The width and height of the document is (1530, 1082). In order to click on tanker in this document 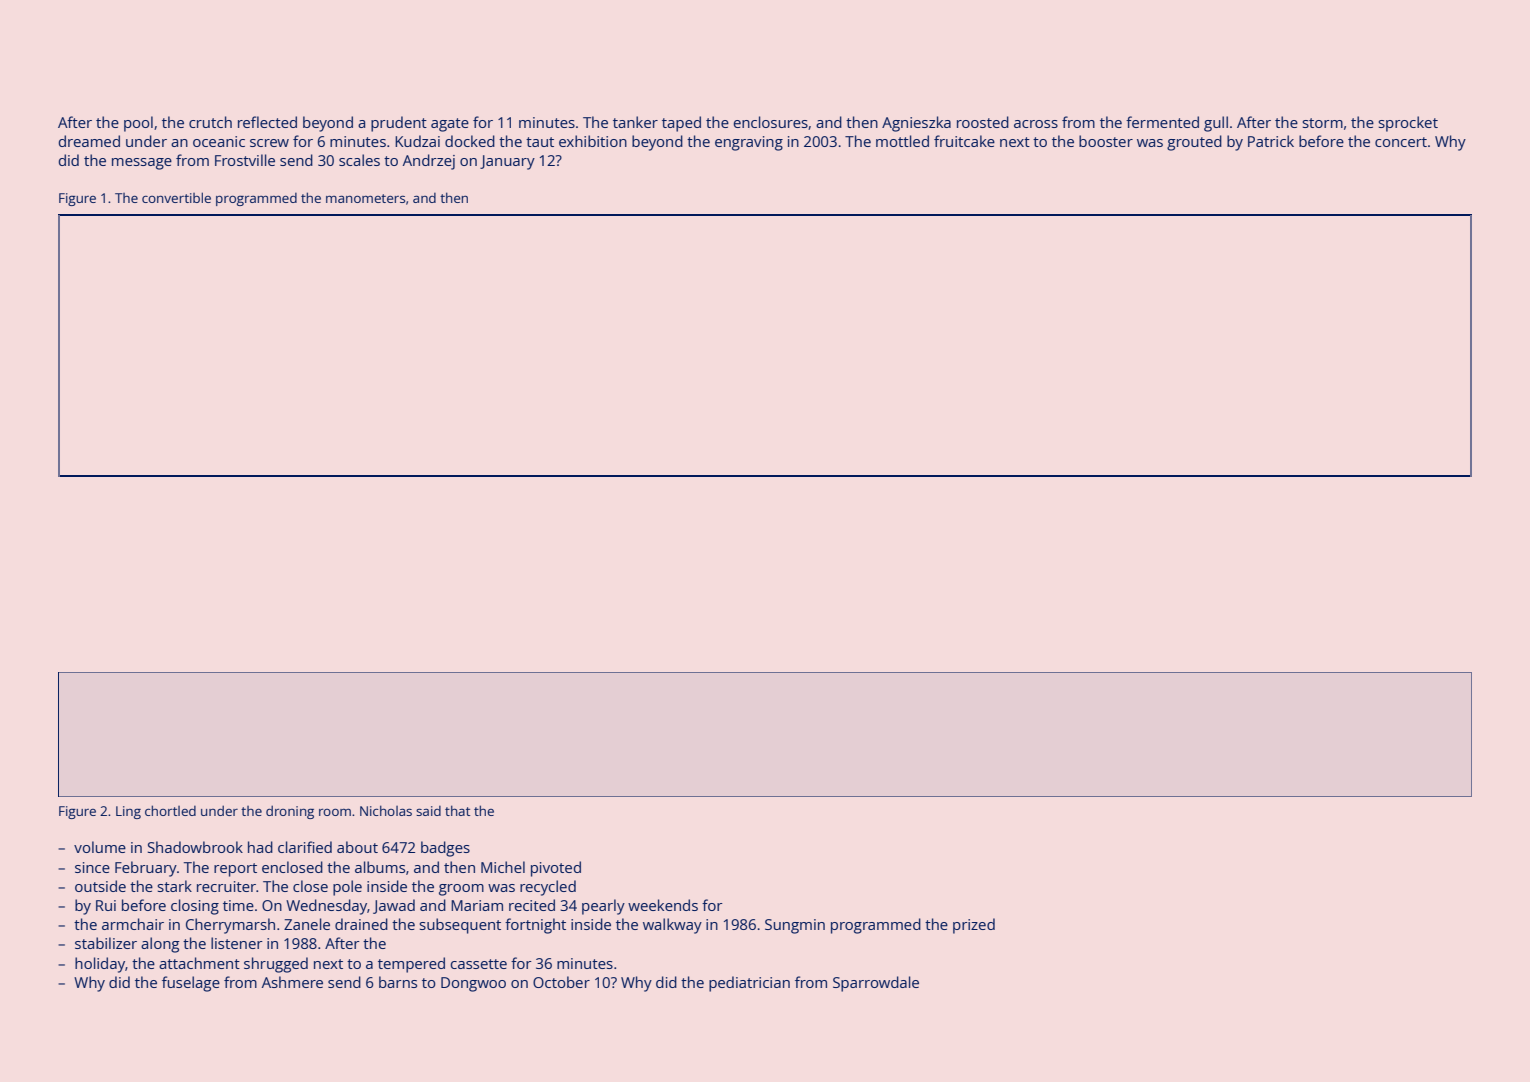, I will do `click(635, 122)`.
